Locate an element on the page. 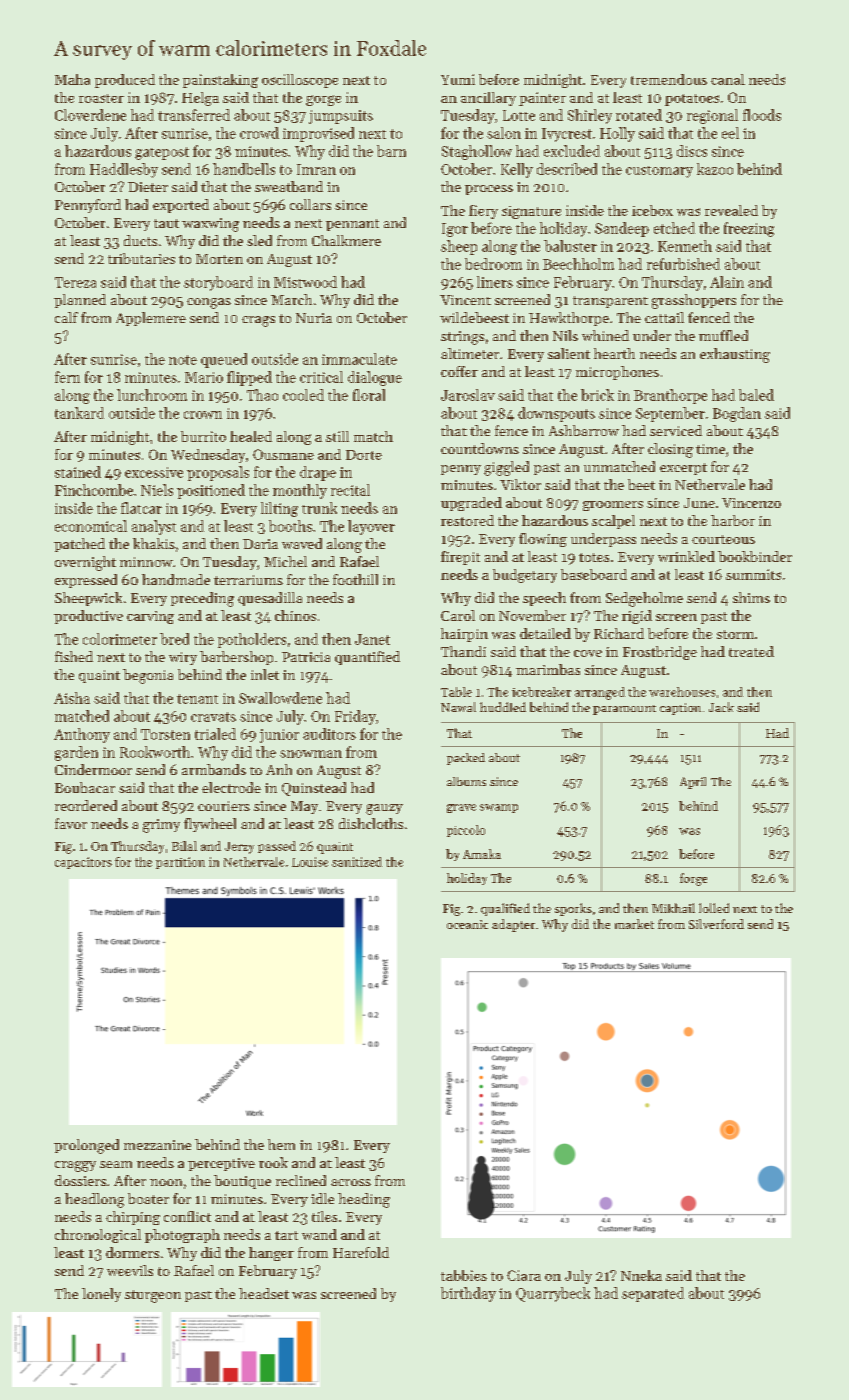 This page has height=1400, width=849. Igor is located at coordinates (455, 230).
